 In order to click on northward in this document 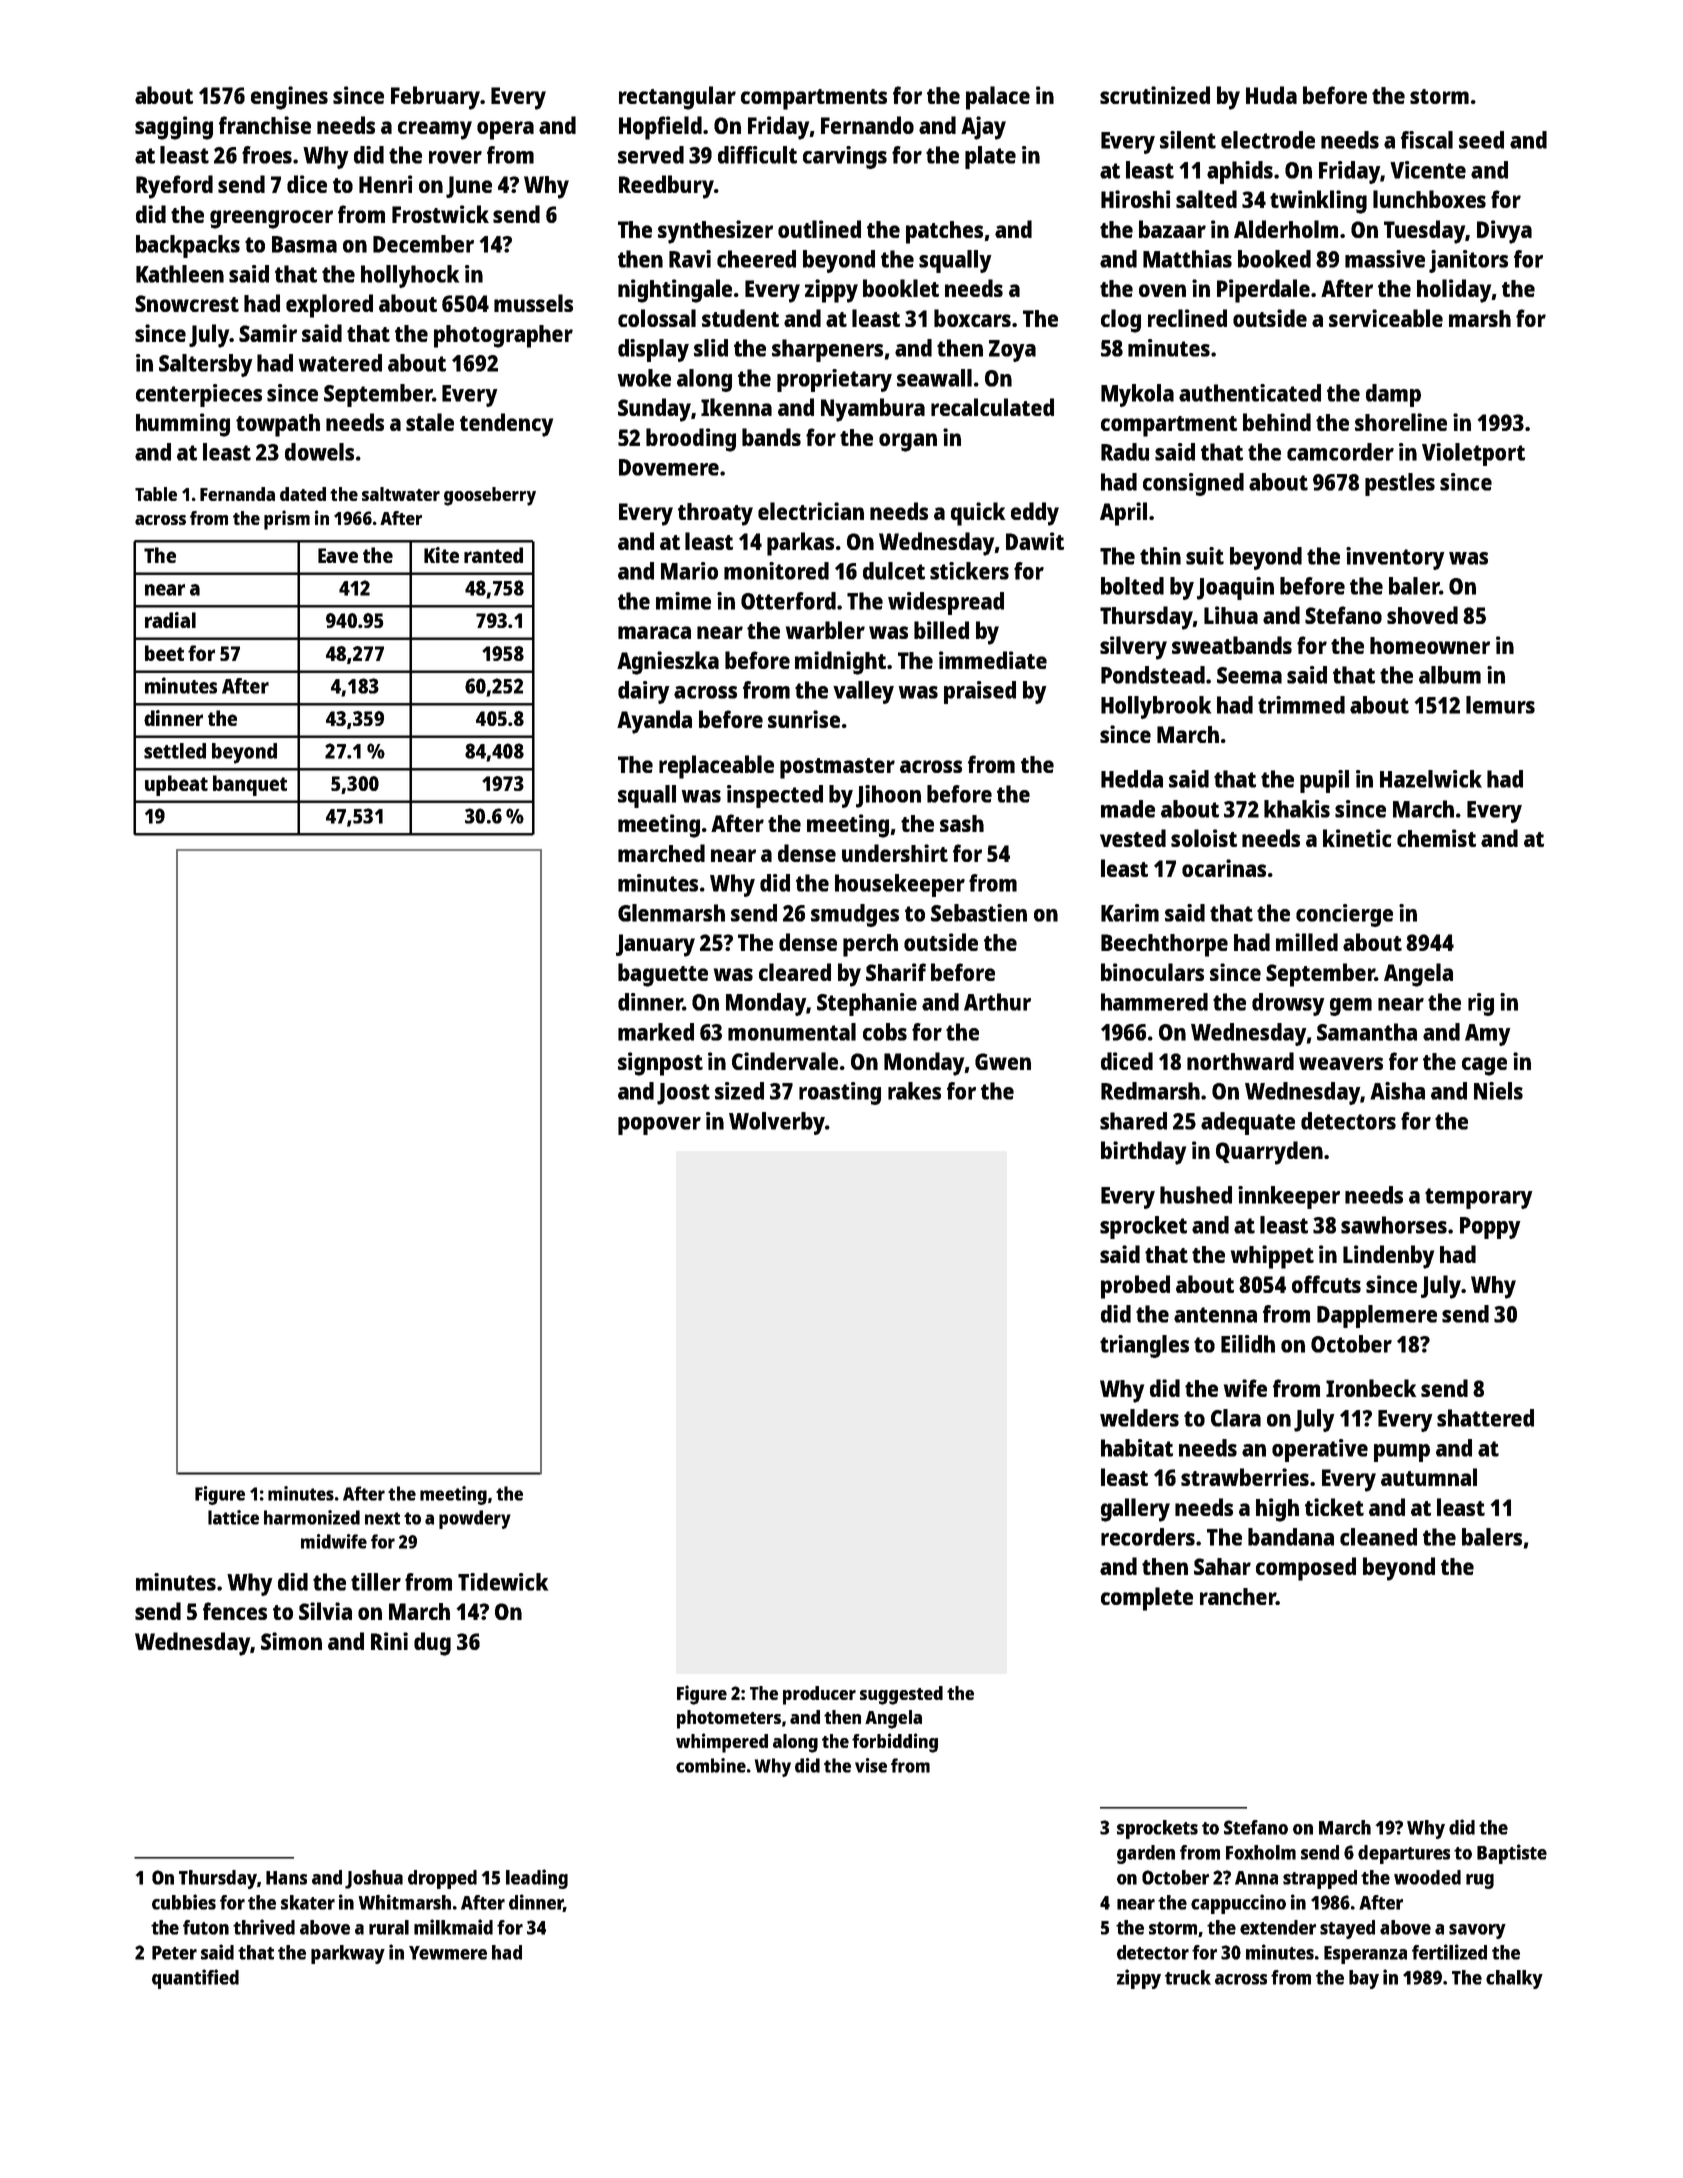, I will do `click(1240, 1061)`.
